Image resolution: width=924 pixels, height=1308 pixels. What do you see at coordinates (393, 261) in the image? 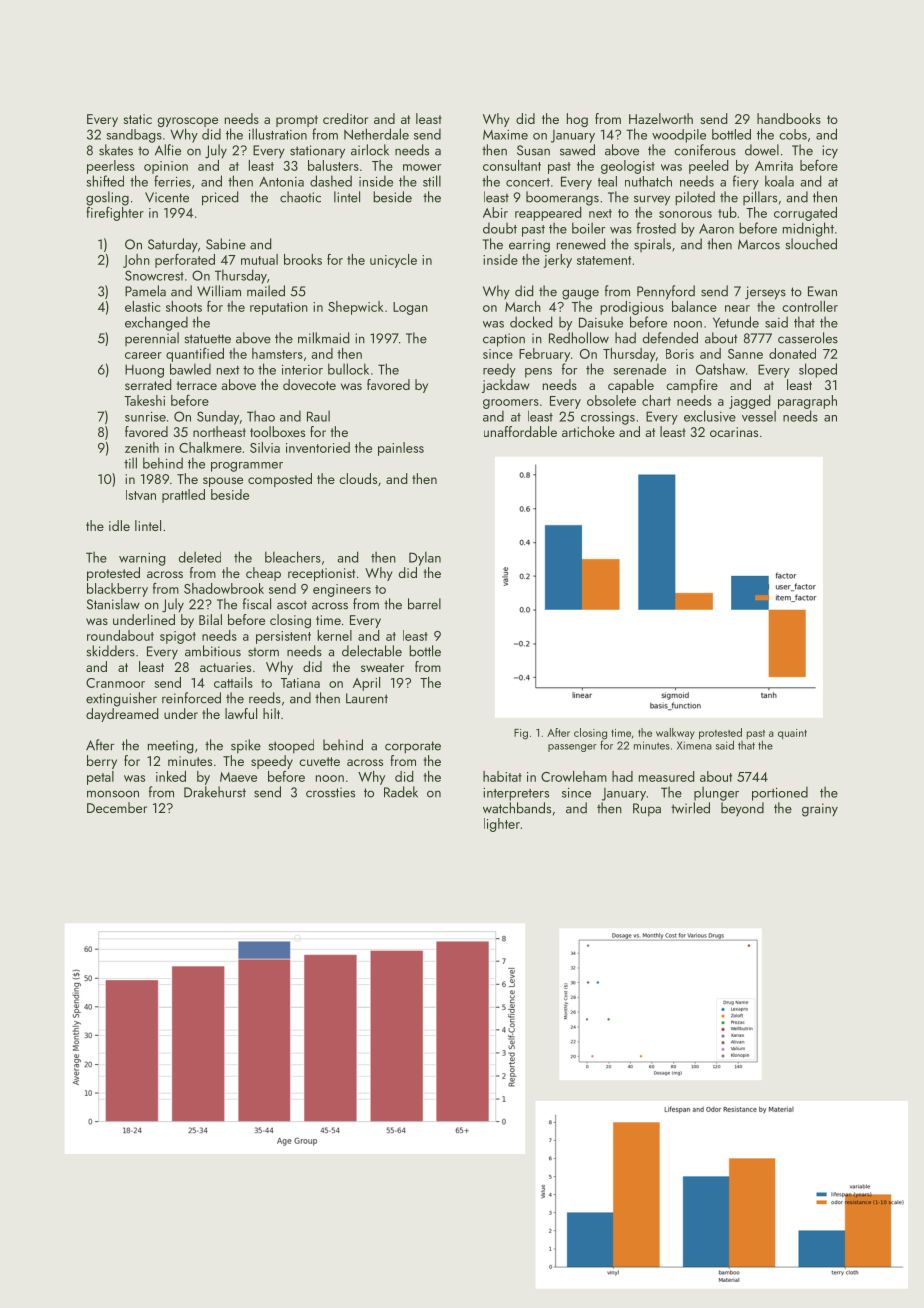
I see `unicycle` at bounding box center [393, 261].
